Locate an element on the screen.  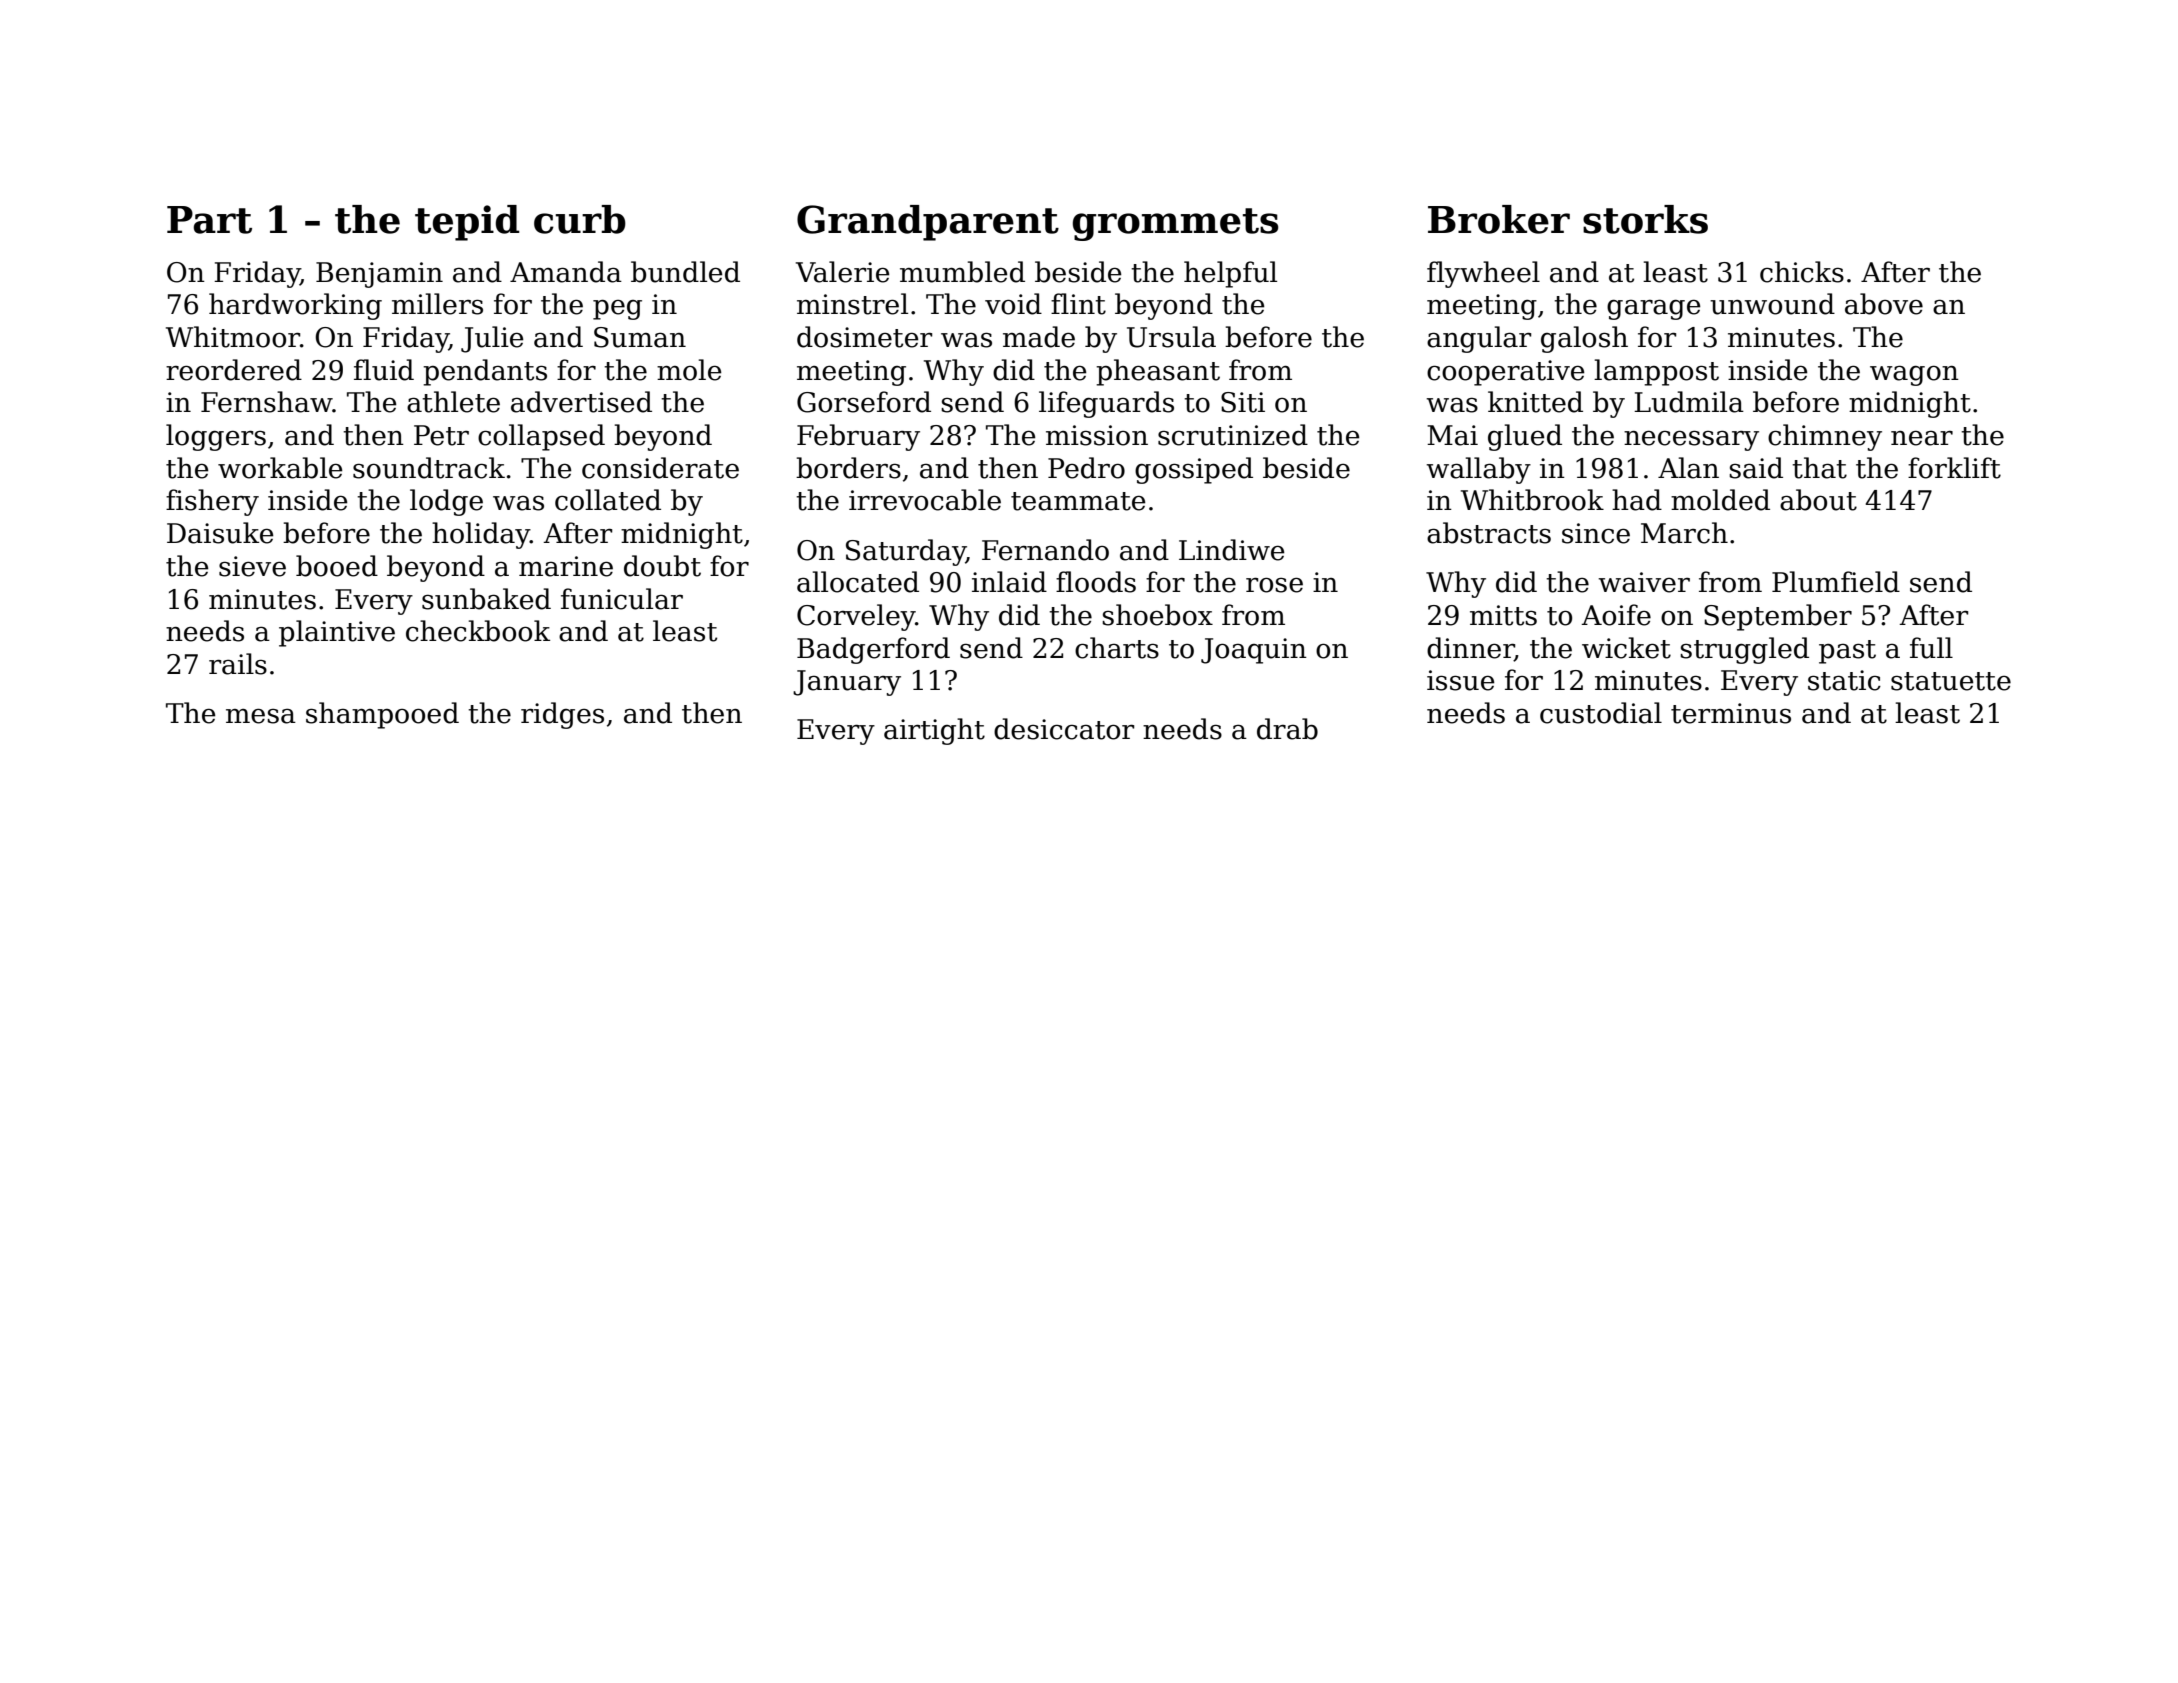
Grandparent is located at coordinates (928, 223).
